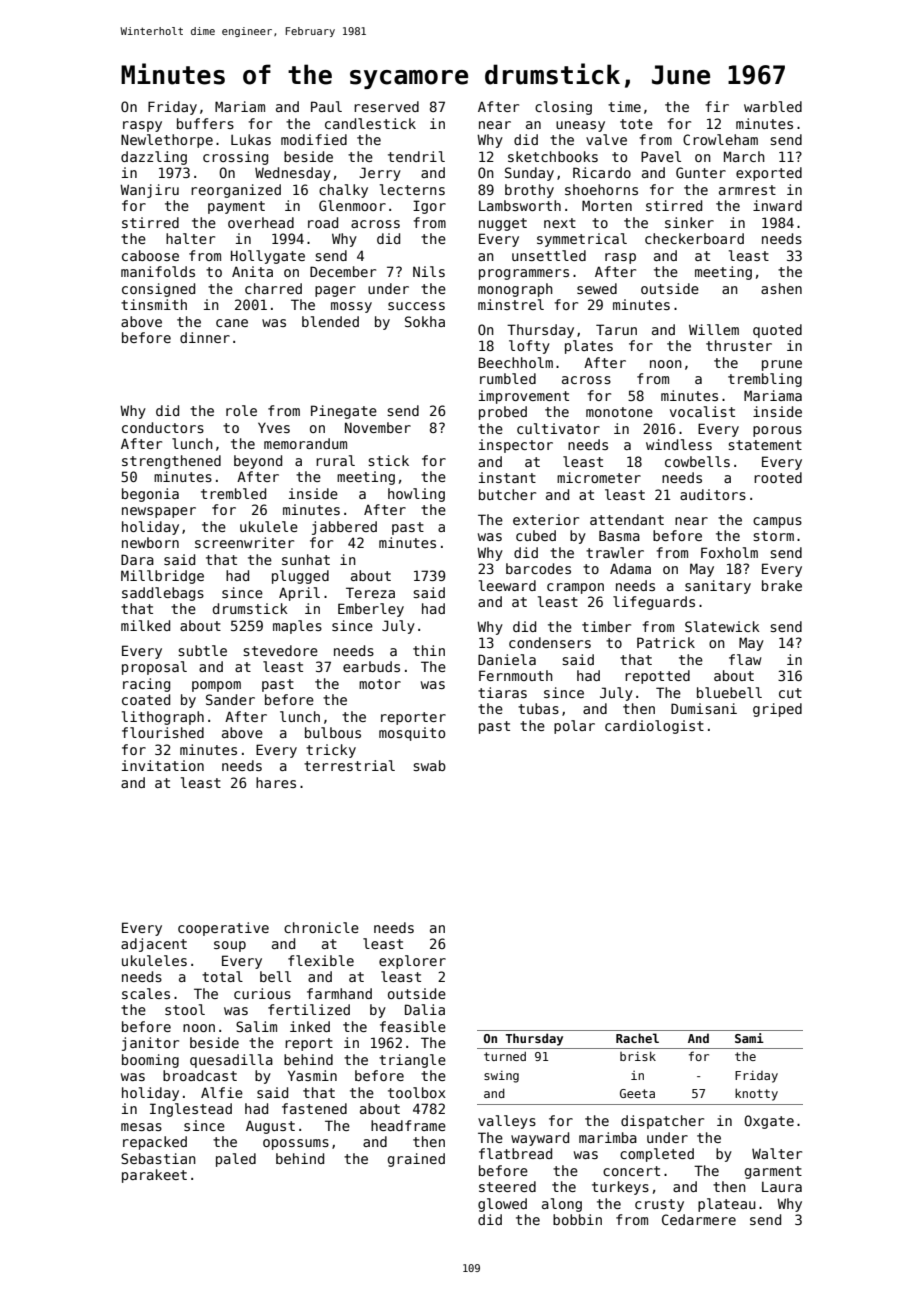 The height and width of the screenshot is (1308, 924). I want to click on valleys, so click(507, 1122).
